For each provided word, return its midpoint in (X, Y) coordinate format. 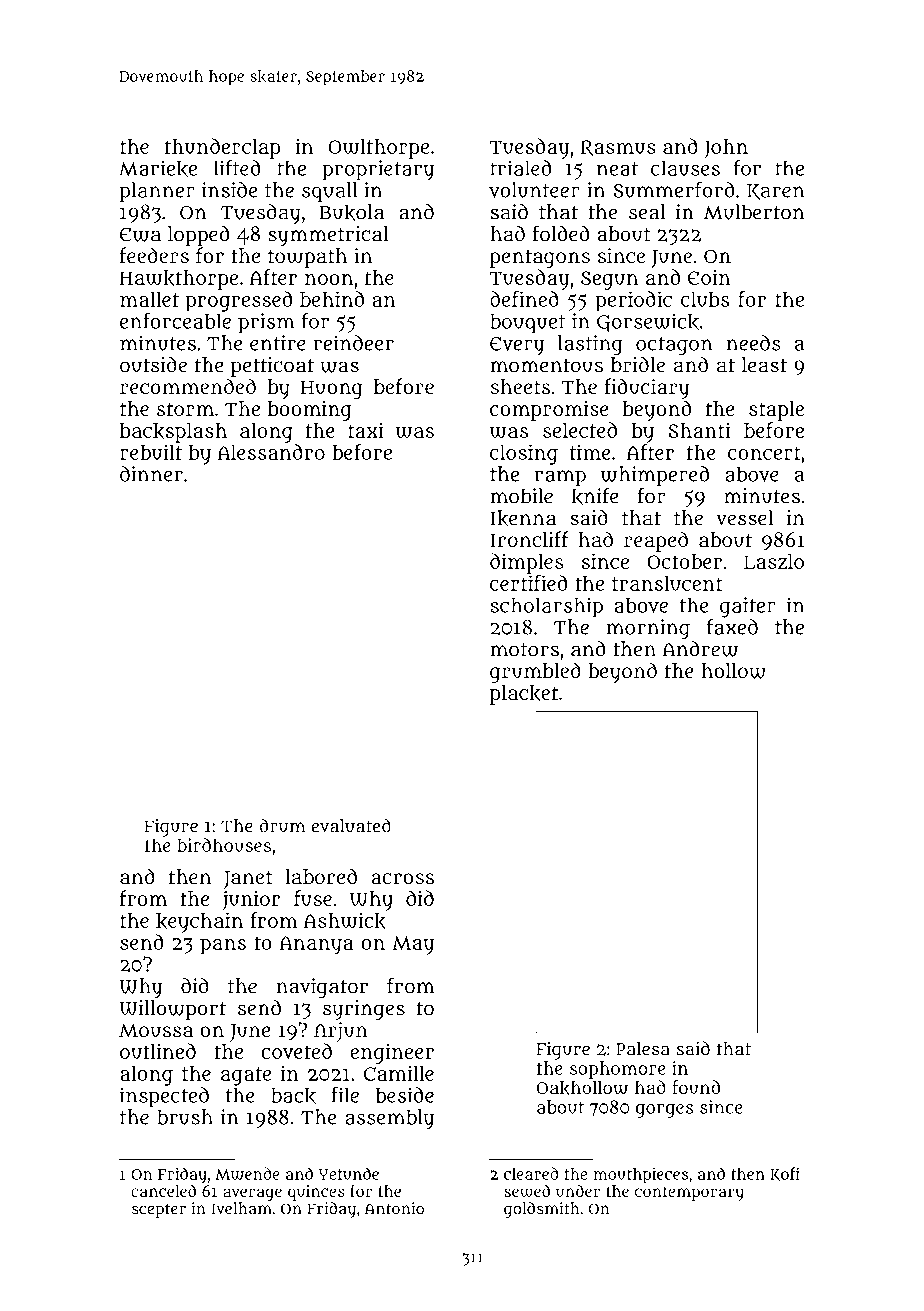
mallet (149, 299)
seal (647, 212)
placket (524, 695)
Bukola (351, 212)
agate (246, 1076)
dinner (151, 474)
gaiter (748, 607)
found (696, 1087)
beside (404, 1095)
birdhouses (224, 845)
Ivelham (242, 1208)
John (726, 149)
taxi (365, 430)
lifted (237, 168)
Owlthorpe (378, 149)
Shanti (699, 430)
